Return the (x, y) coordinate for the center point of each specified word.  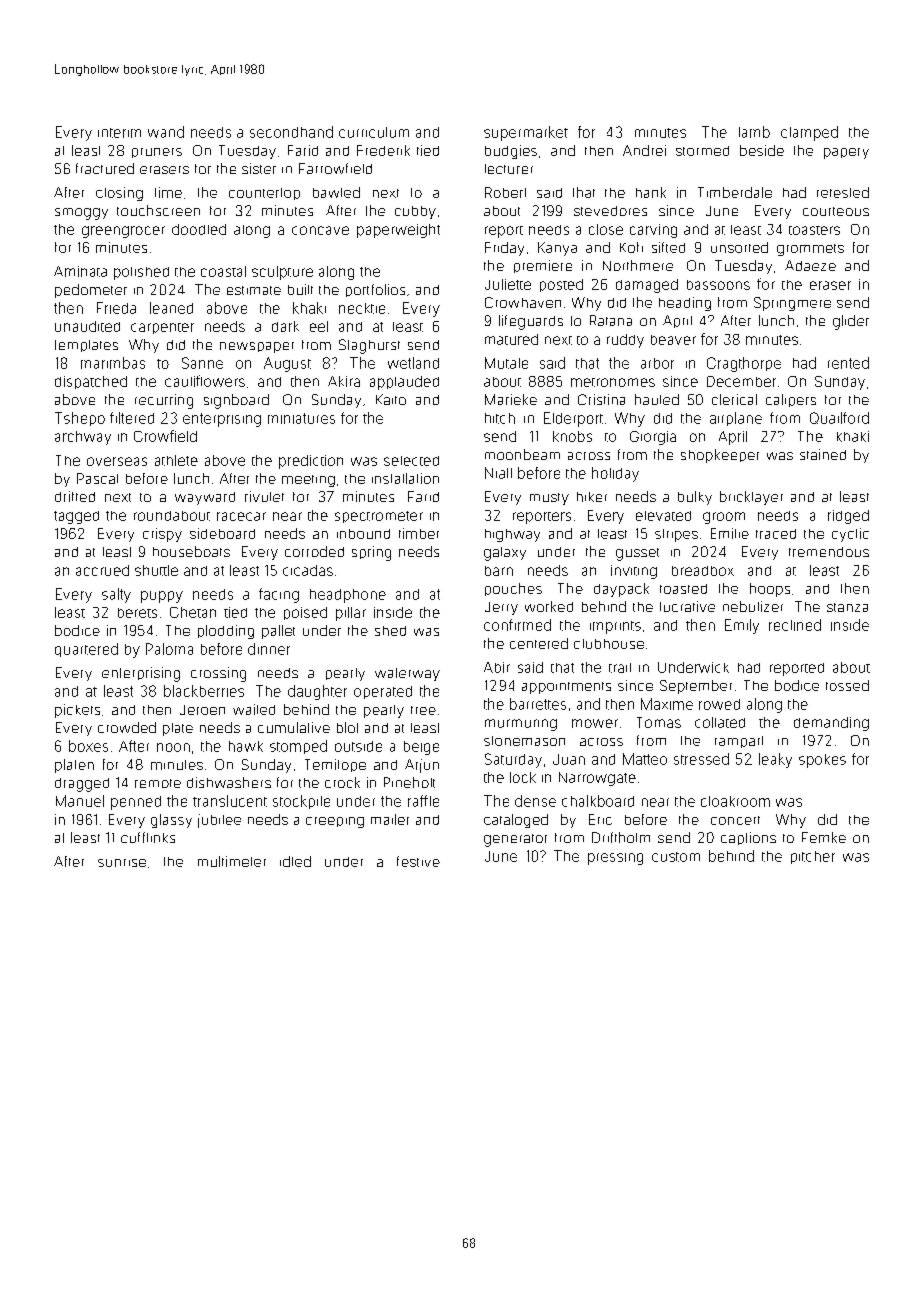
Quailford (839, 418)
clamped (809, 133)
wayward (205, 498)
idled (295, 861)
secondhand (291, 132)
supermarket (526, 133)
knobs (572, 436)
